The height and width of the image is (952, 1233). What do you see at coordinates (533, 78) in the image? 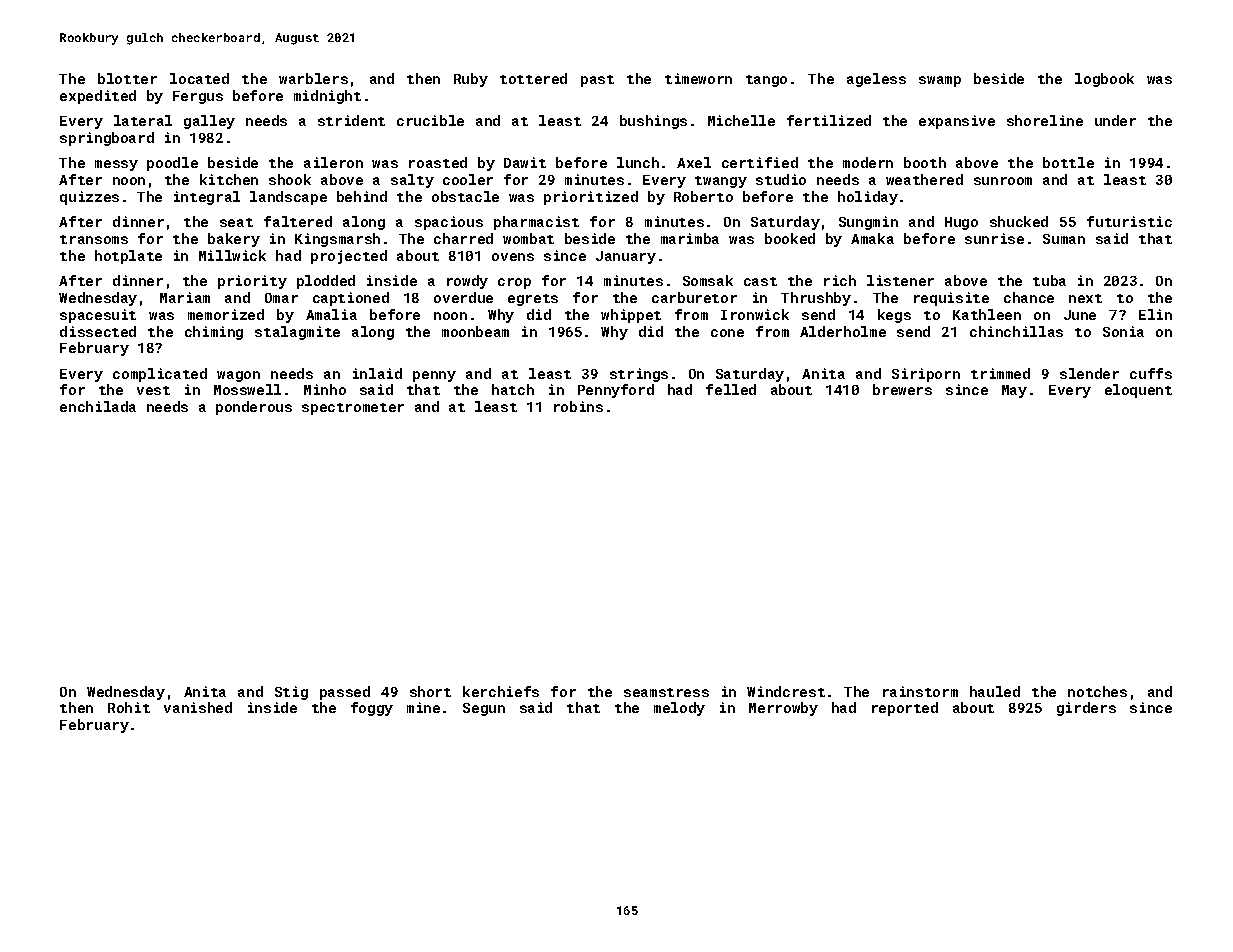
I see `tottered` at bounding box center [533, 78].
